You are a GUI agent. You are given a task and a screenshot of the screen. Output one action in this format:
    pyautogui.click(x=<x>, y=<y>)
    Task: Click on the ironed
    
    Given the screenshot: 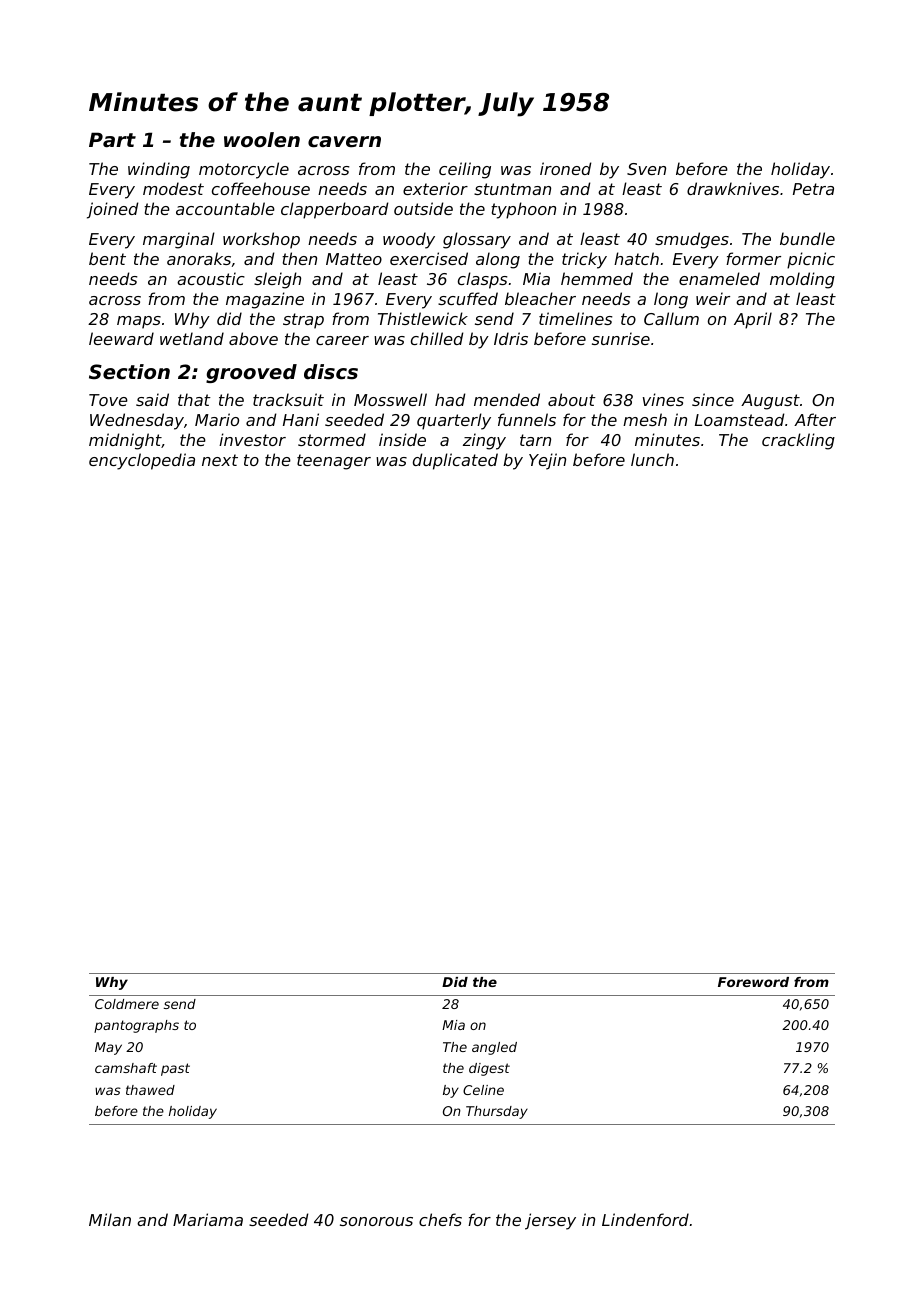 What is the action you would take?
    pyautogui.click(x=565, y=168)
